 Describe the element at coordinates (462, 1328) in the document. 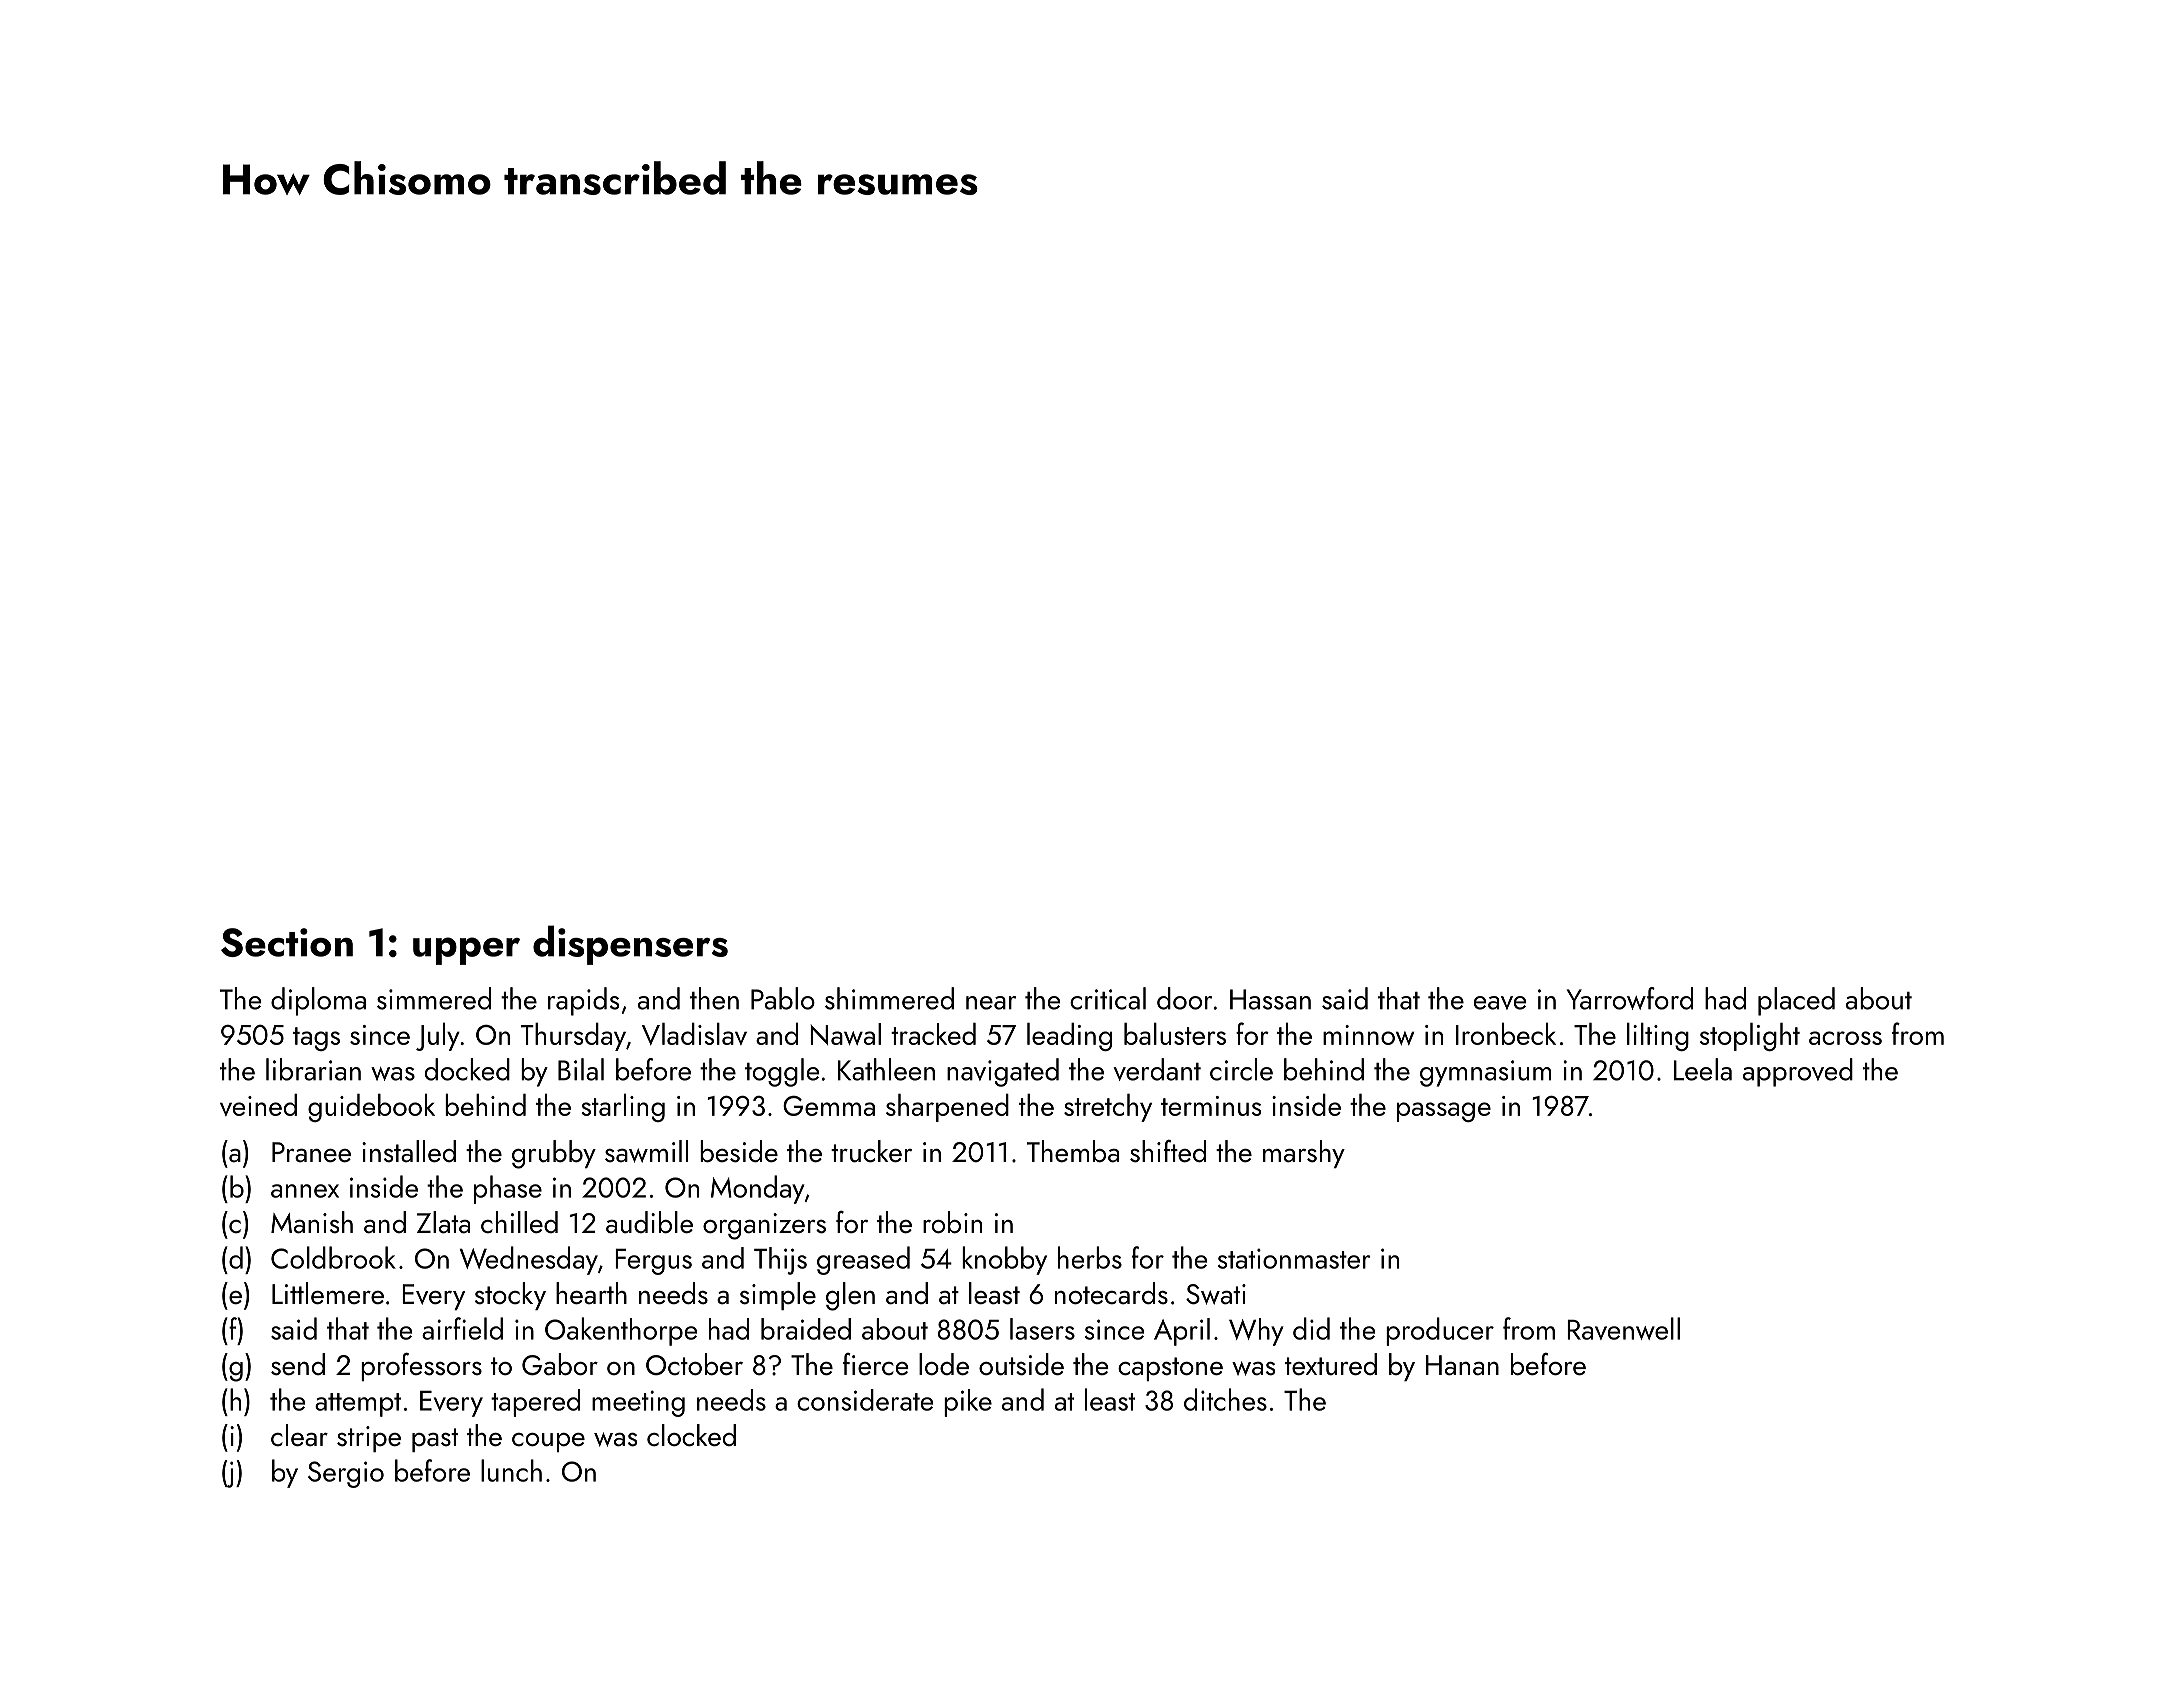

I see `airfield` at that location.
